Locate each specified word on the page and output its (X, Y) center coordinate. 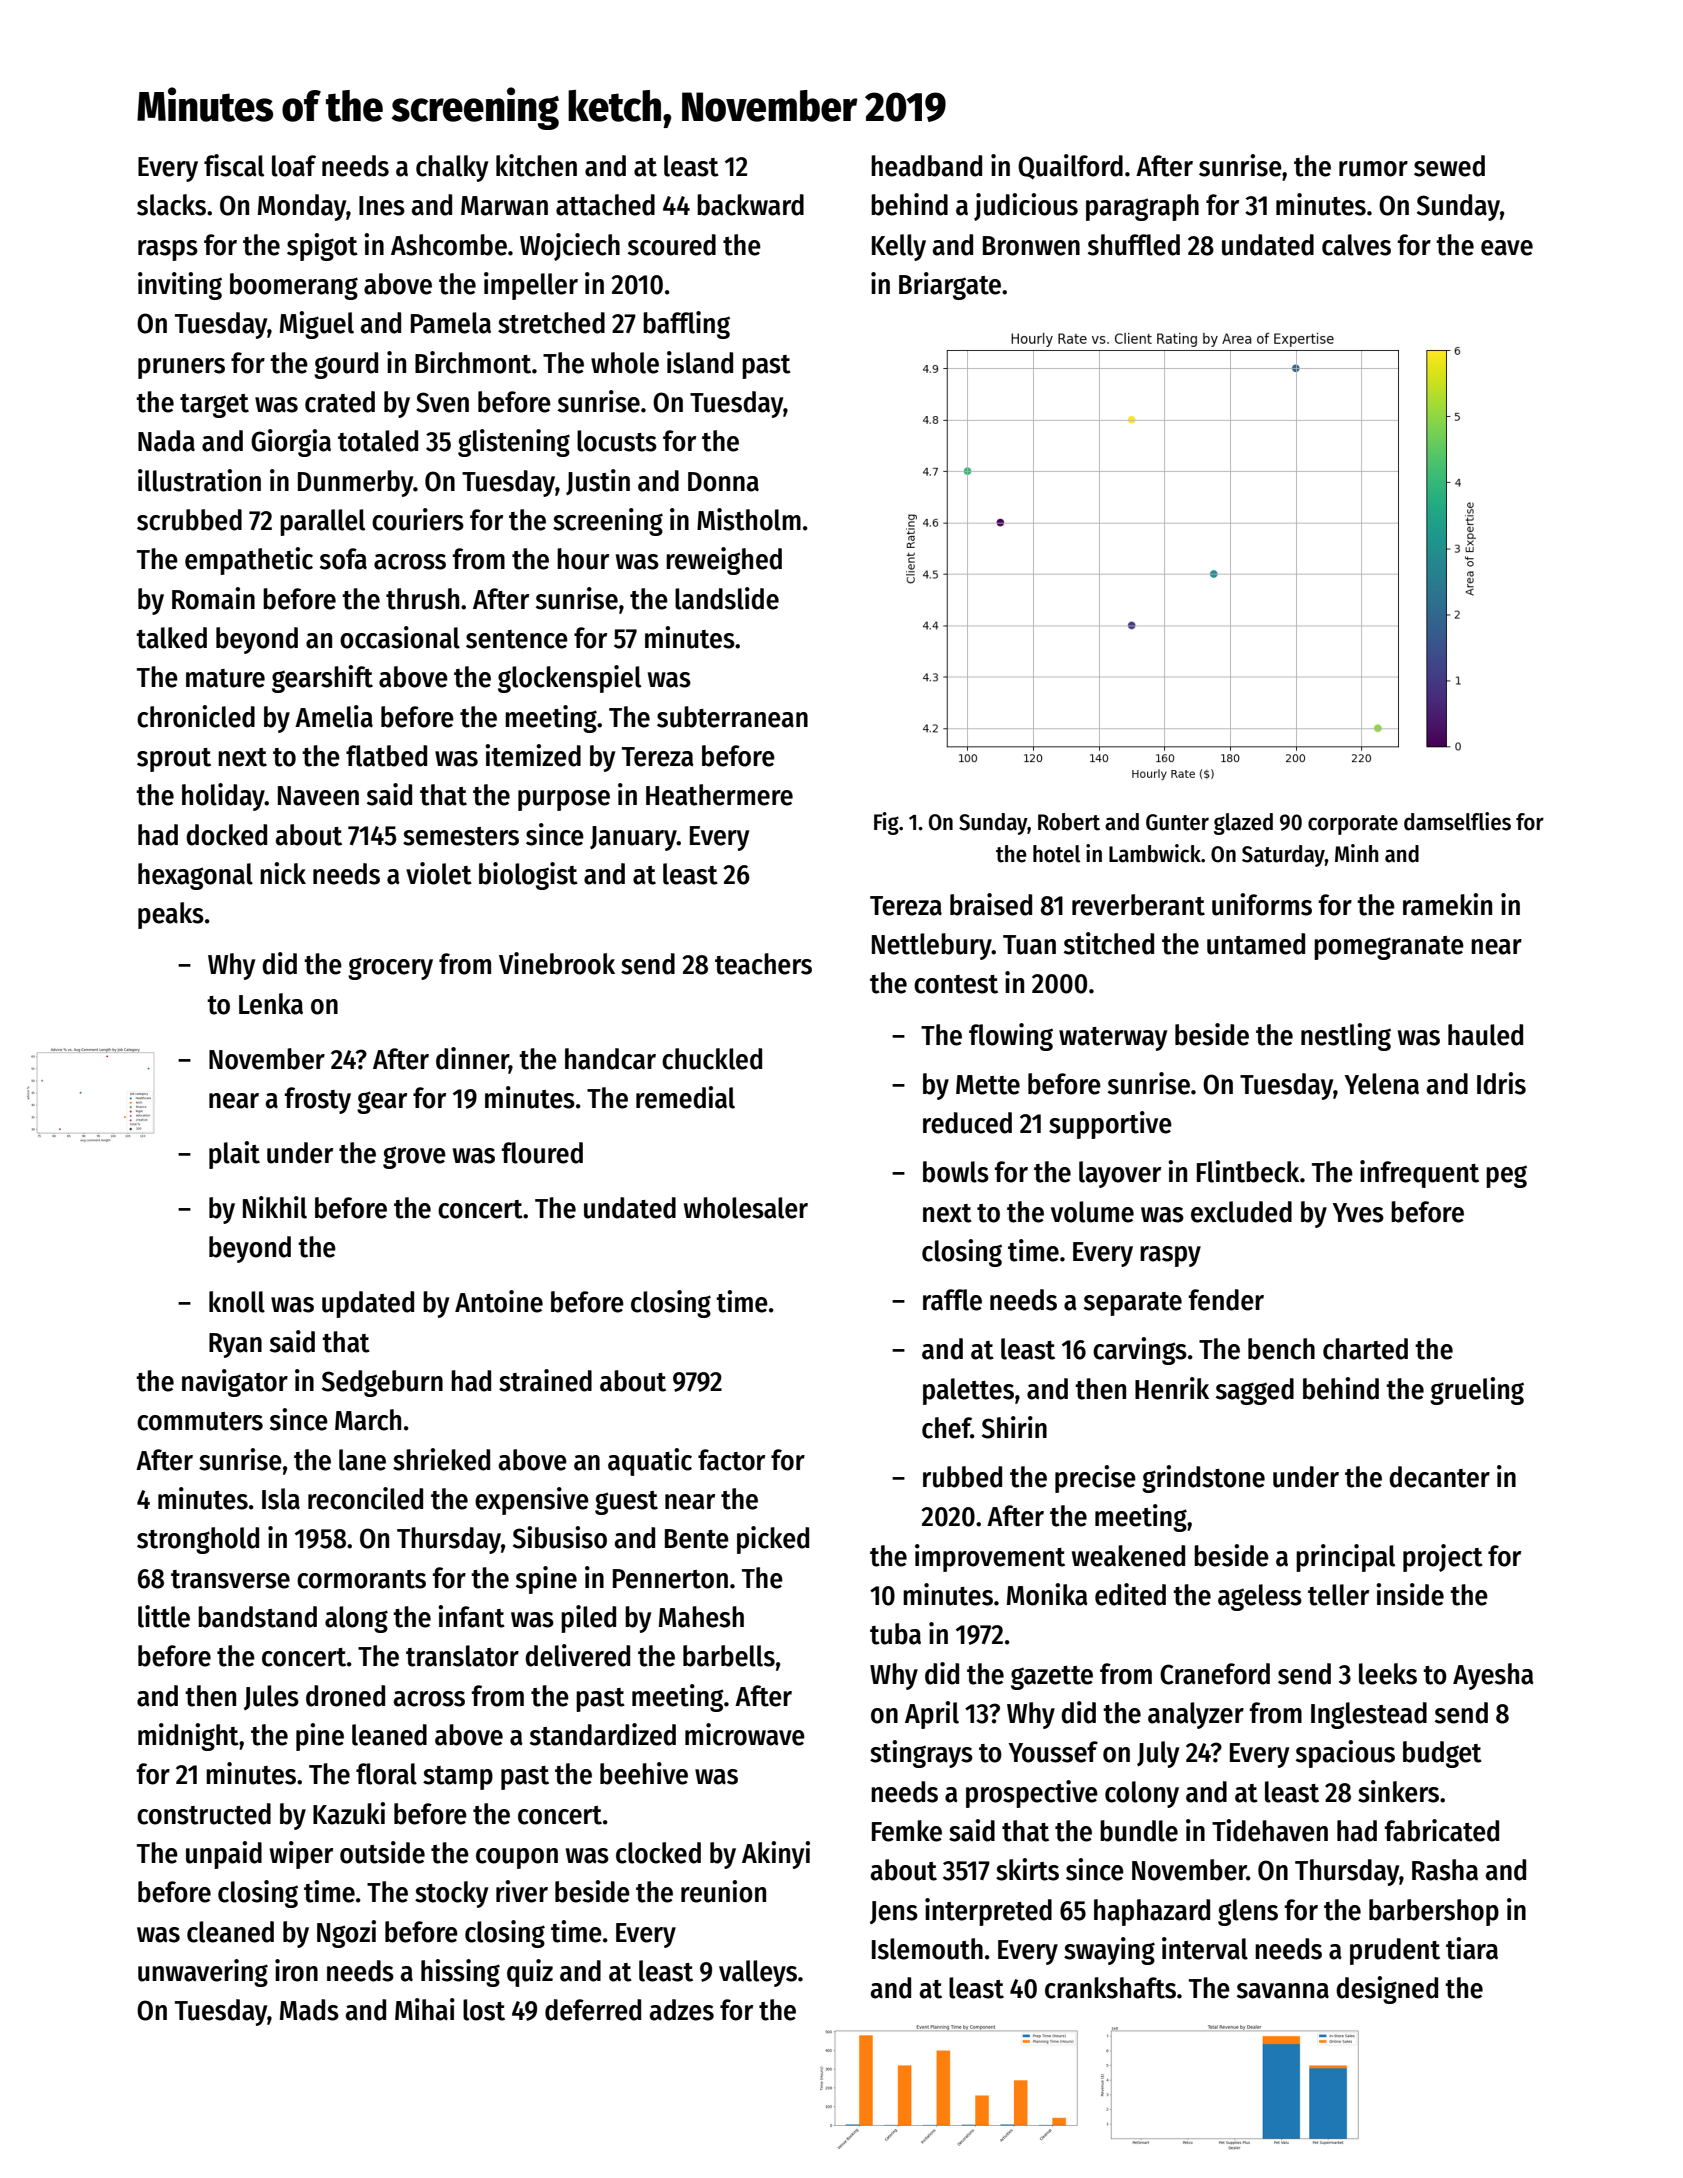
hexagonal (195, 876)
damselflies (1457, 821)
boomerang (294, 286)
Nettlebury (932, 946)
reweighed (724, 561)
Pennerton (670, 1579)
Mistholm (749, 519)
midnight (188, 1737)
